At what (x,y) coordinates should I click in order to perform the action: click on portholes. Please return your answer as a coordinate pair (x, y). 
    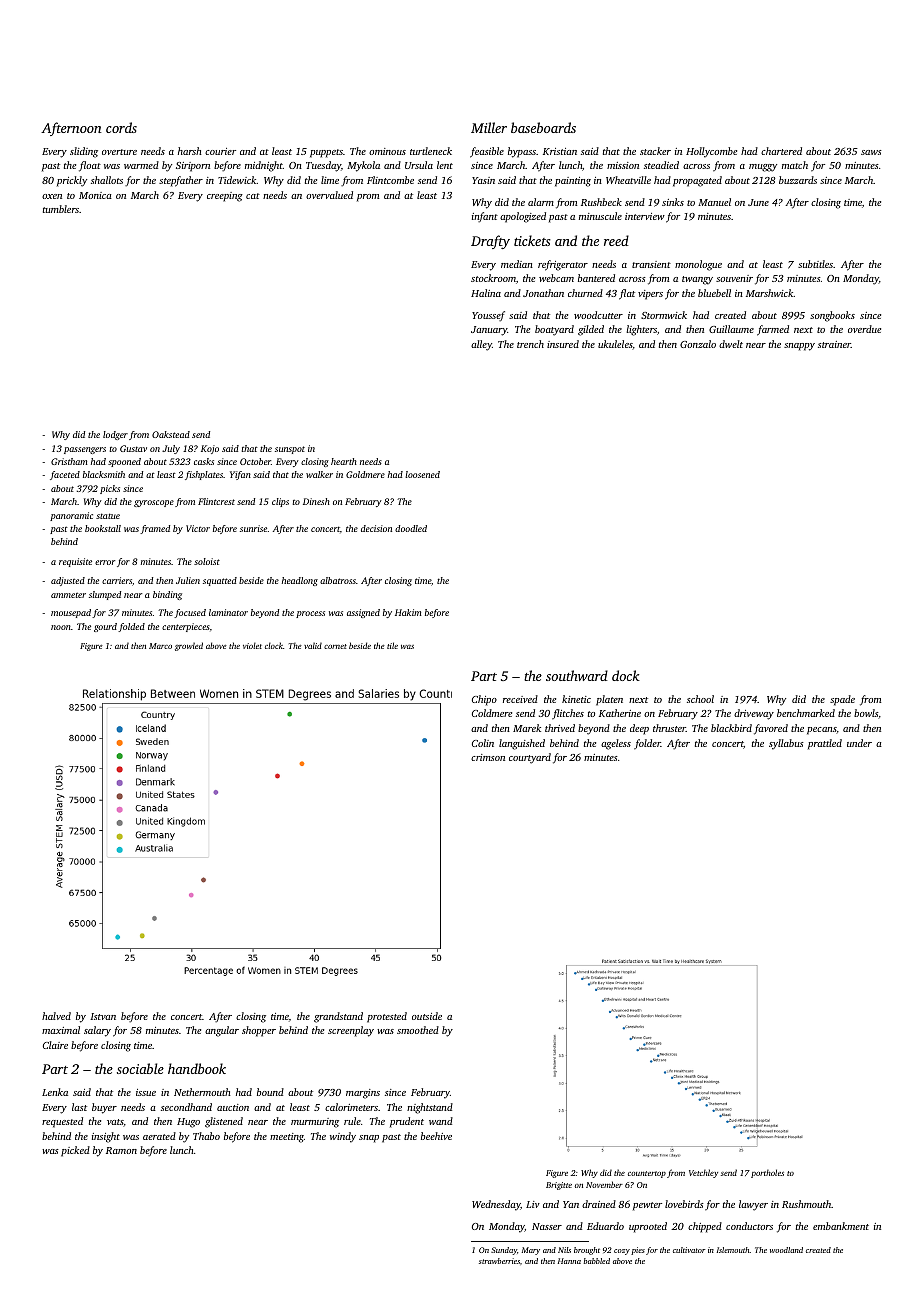
    Looking at the image, I should click on (767, 1173).
